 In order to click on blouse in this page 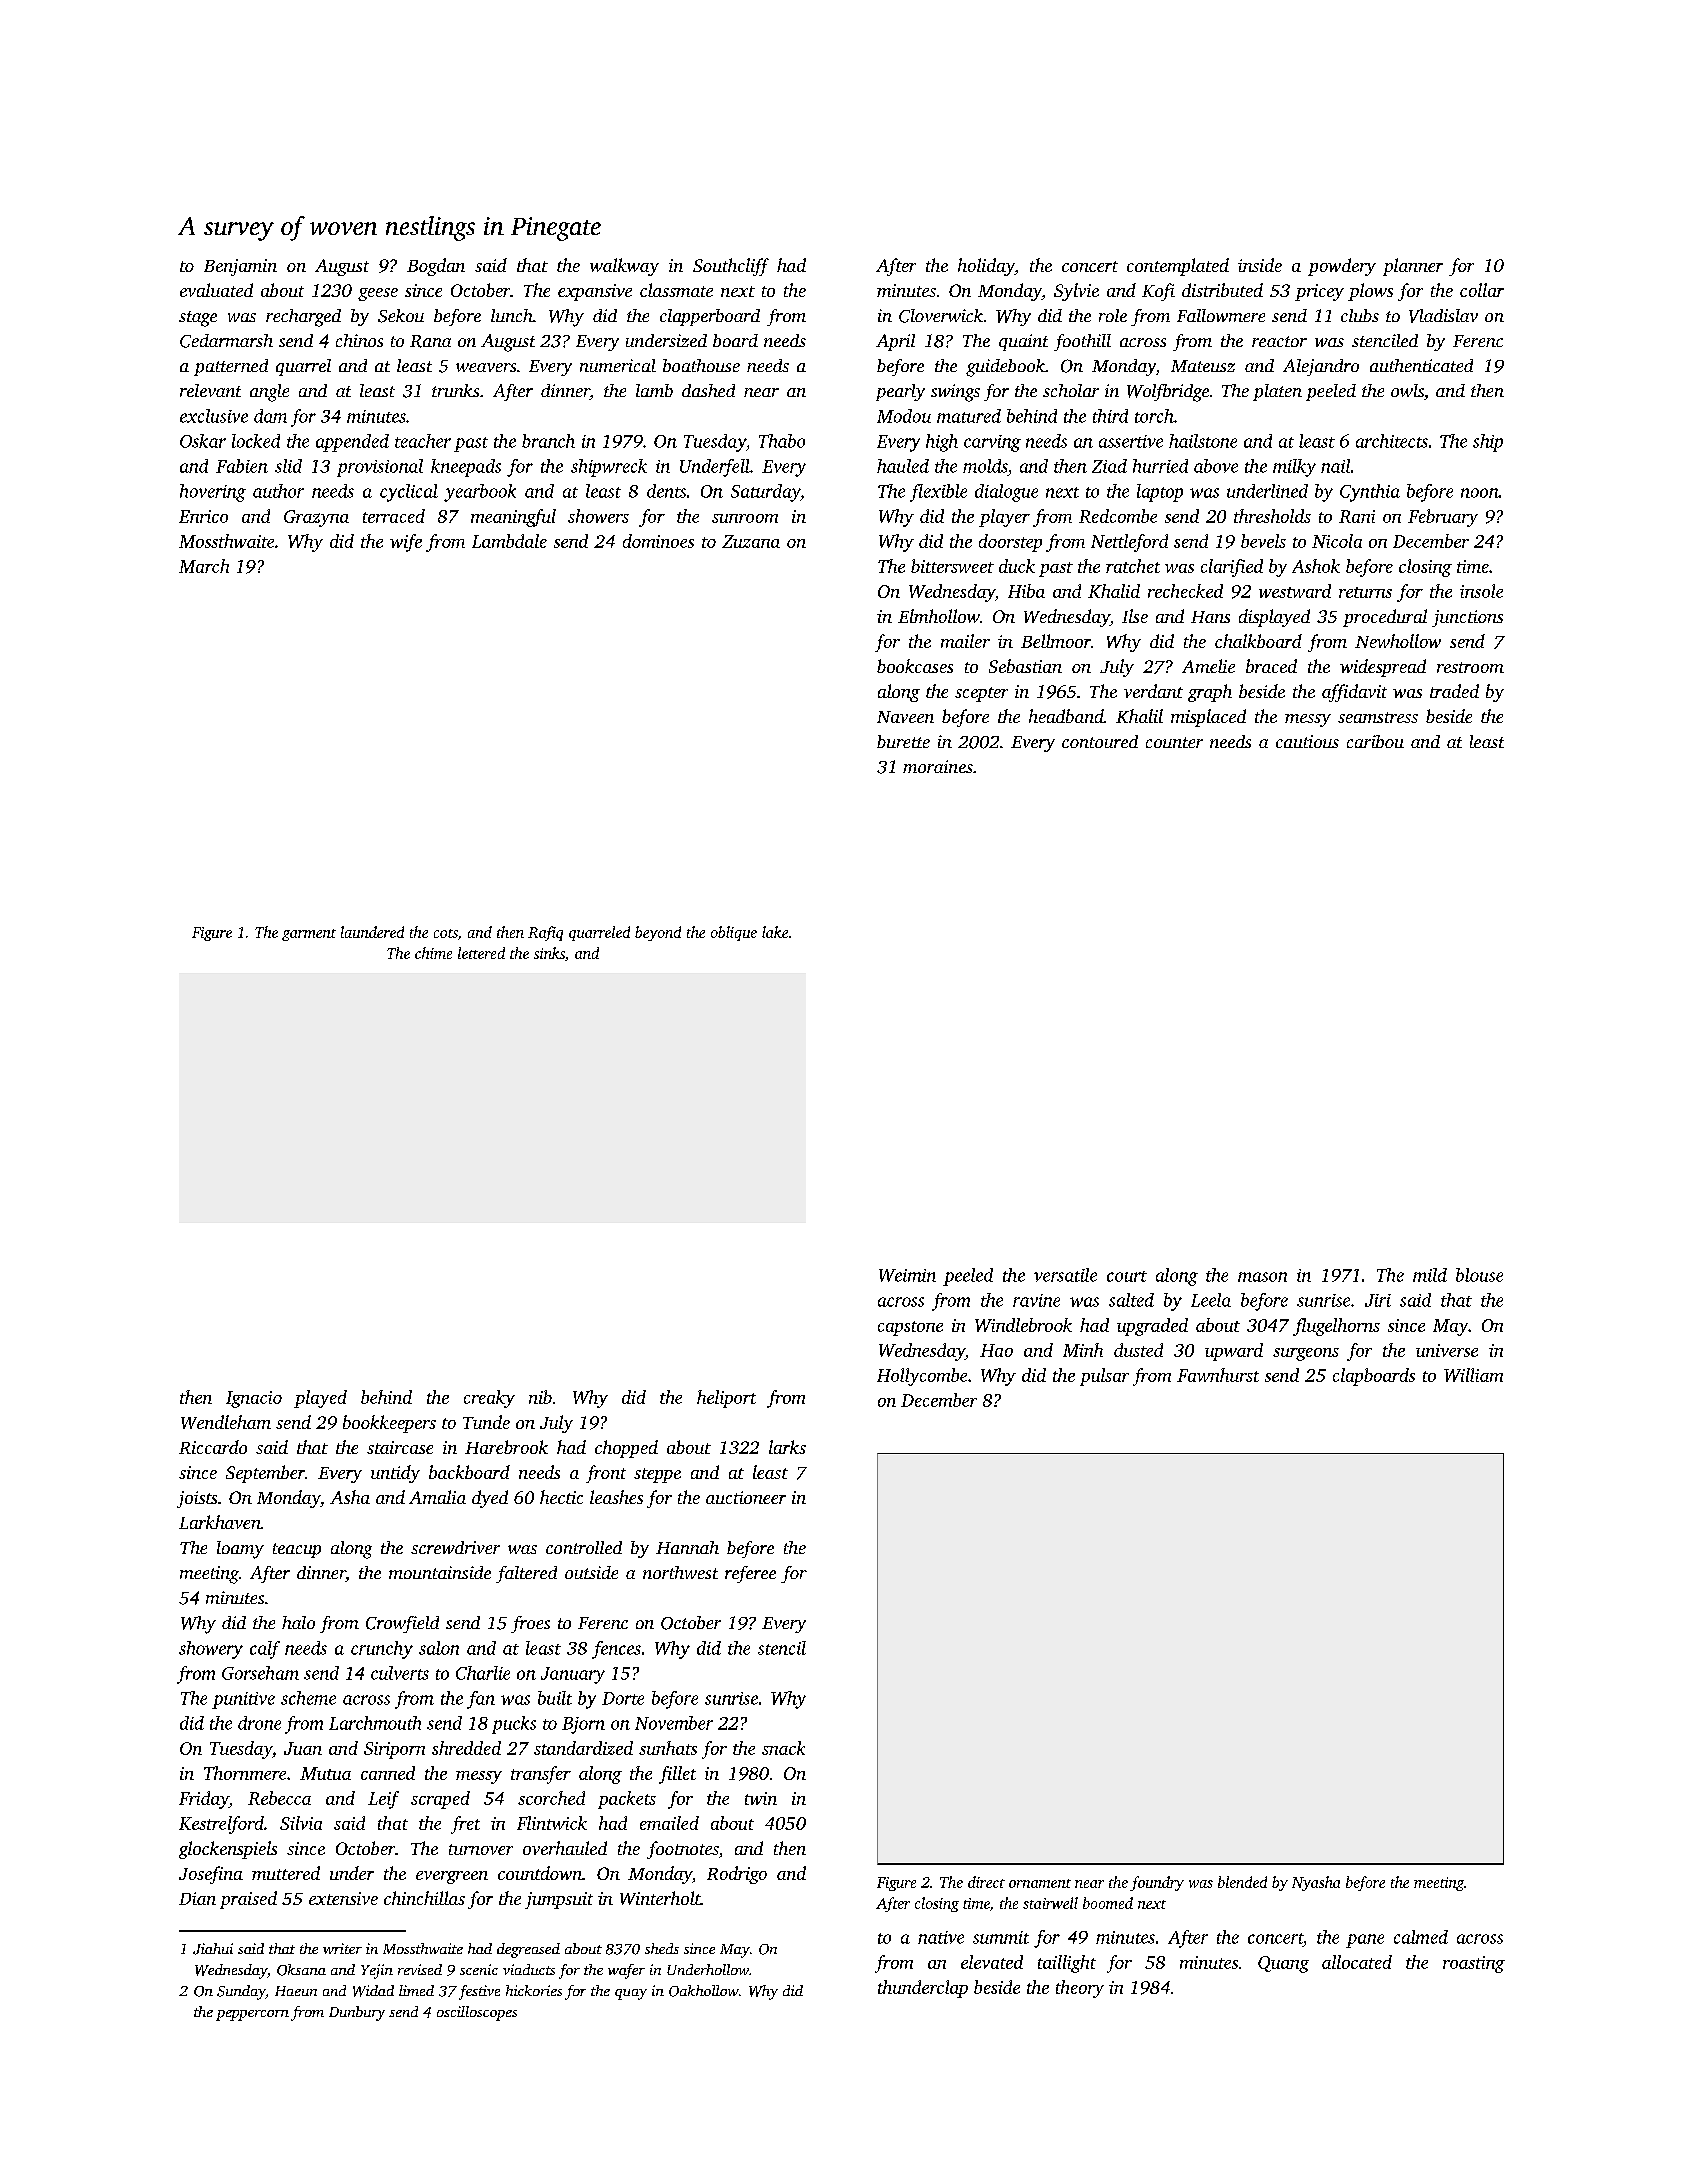, I will do `click(1479, 1275)`.
